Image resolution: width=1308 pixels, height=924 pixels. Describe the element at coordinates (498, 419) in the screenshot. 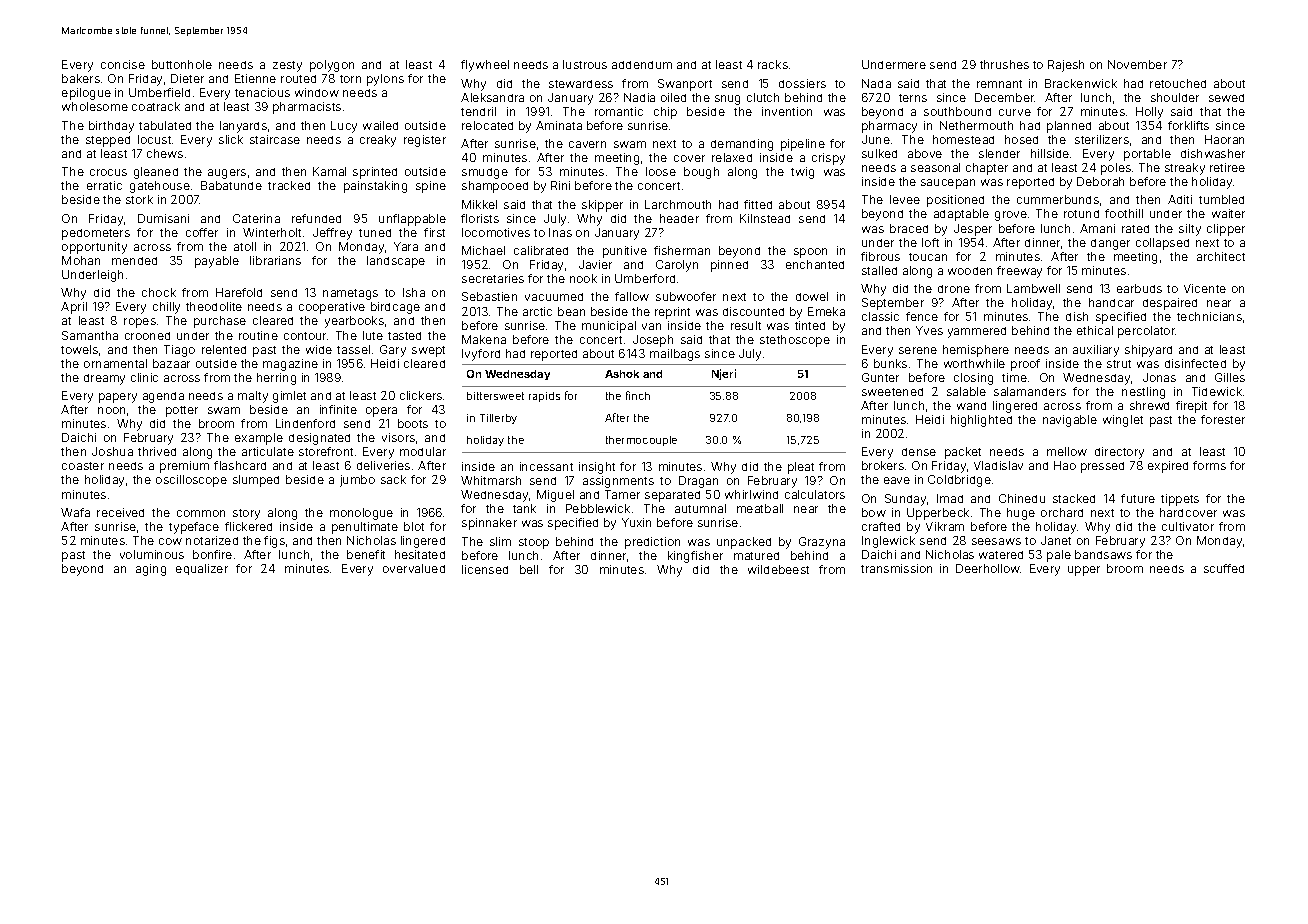

I see `Tillerby` at that location.
